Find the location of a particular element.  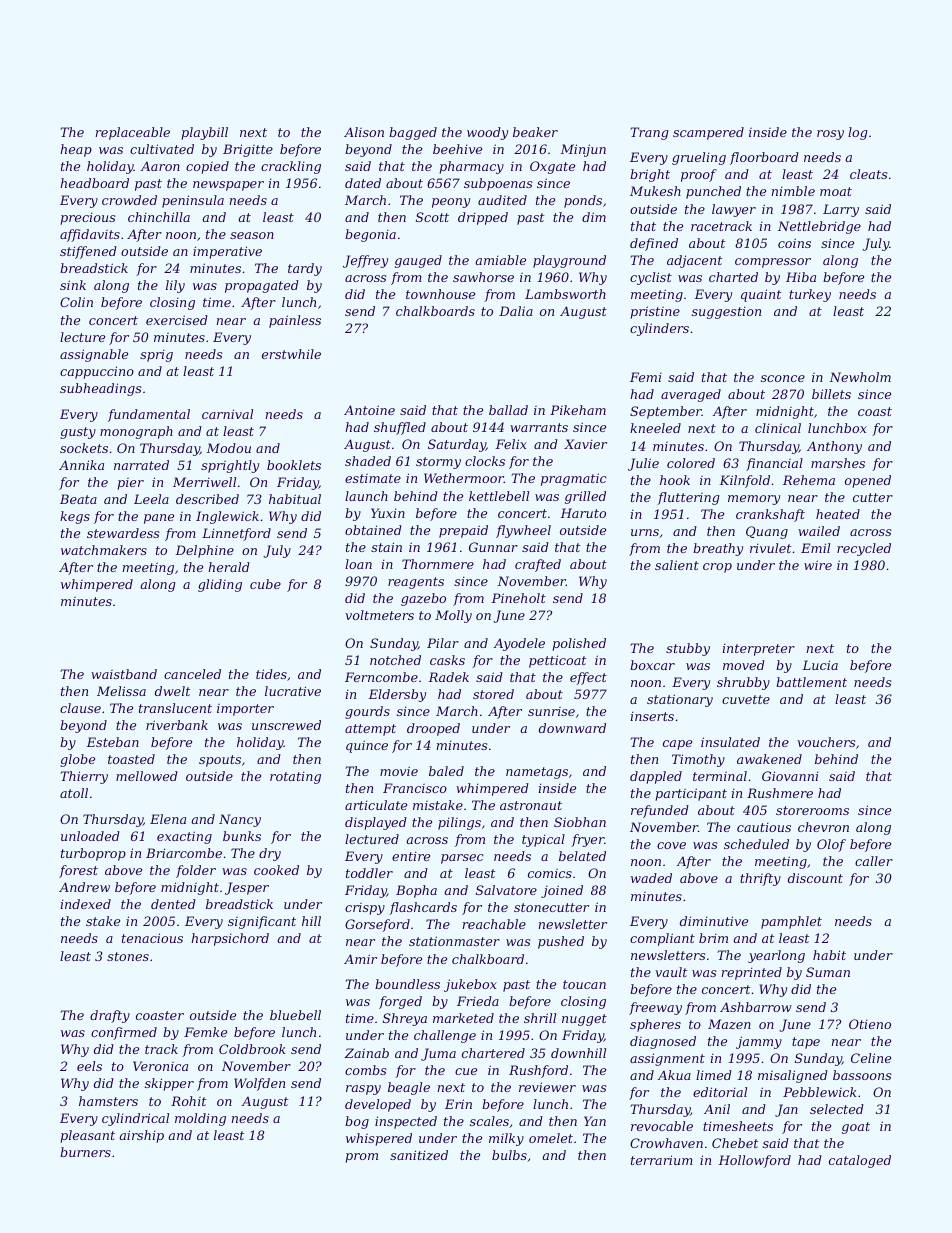

scampered is located at coordinates (708, 133).
